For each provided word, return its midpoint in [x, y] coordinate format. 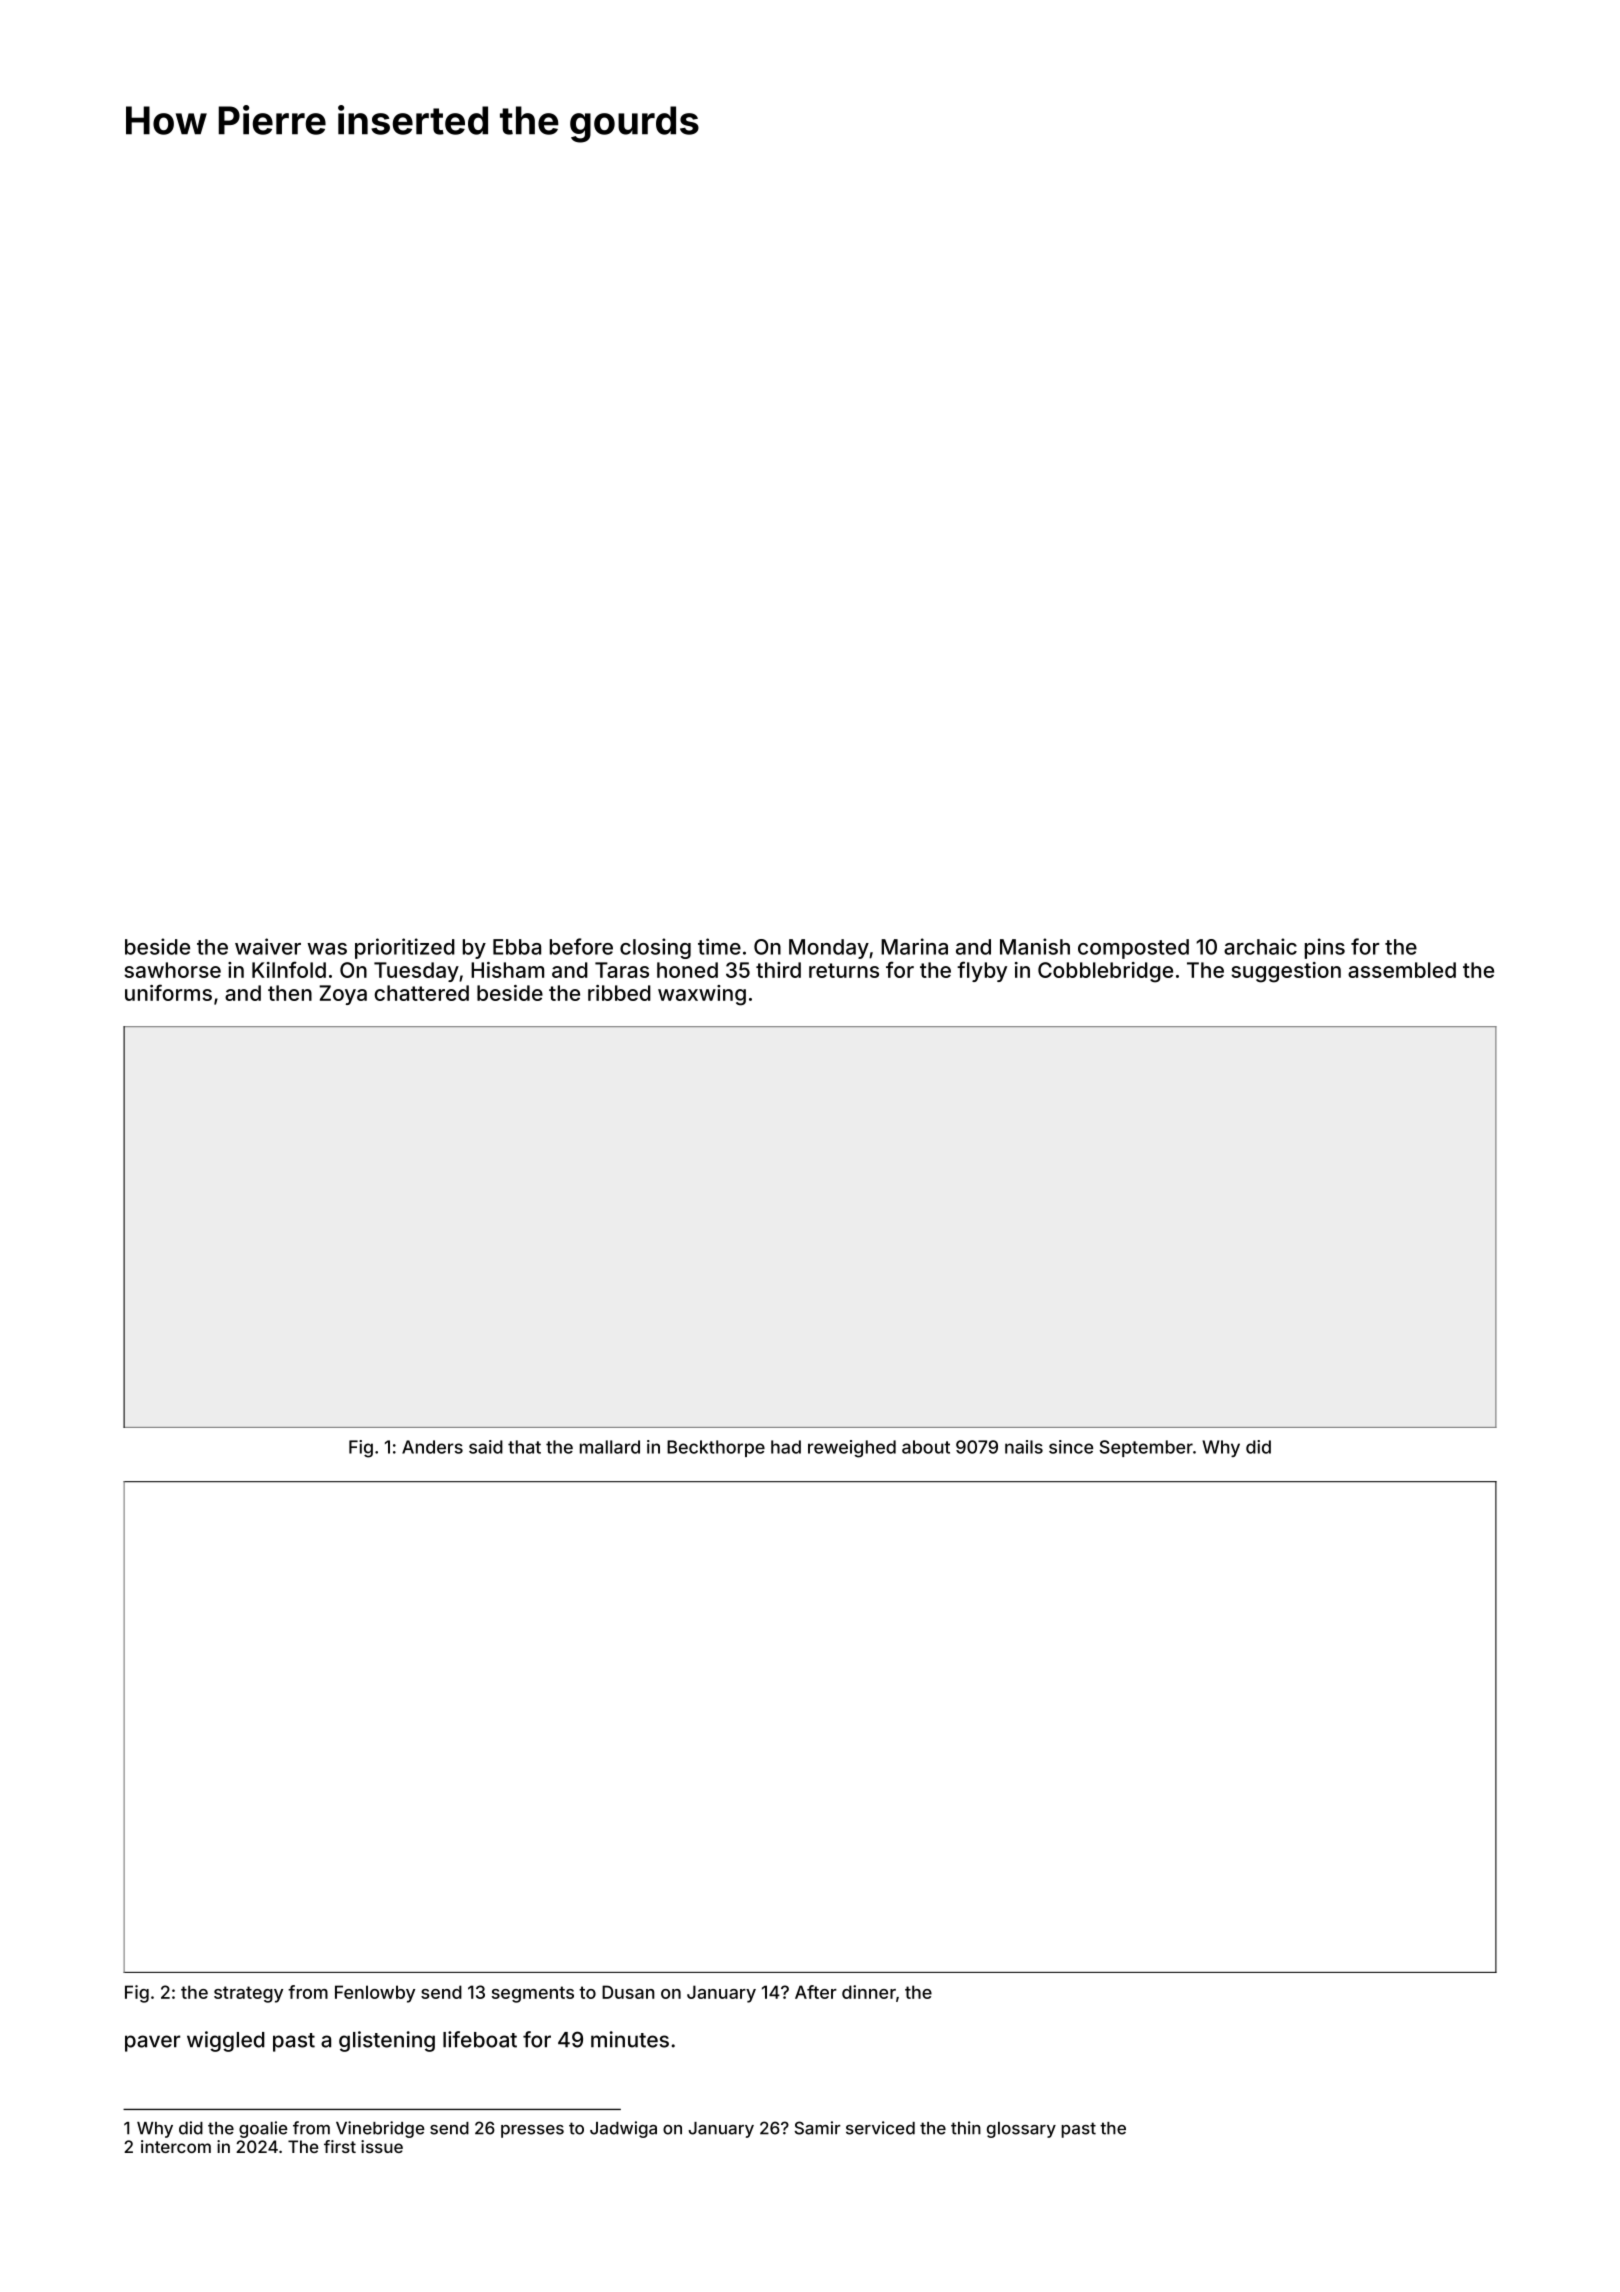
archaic [1260, 946]
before [581, 946]
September [1146, 1448]
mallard [610, 1447]
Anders [432, 1447]
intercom [176, 2146]
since [1071, 1447]
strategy [248, 1994]
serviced [880, 2128]
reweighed [852, 1449]
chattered [422, 993]
